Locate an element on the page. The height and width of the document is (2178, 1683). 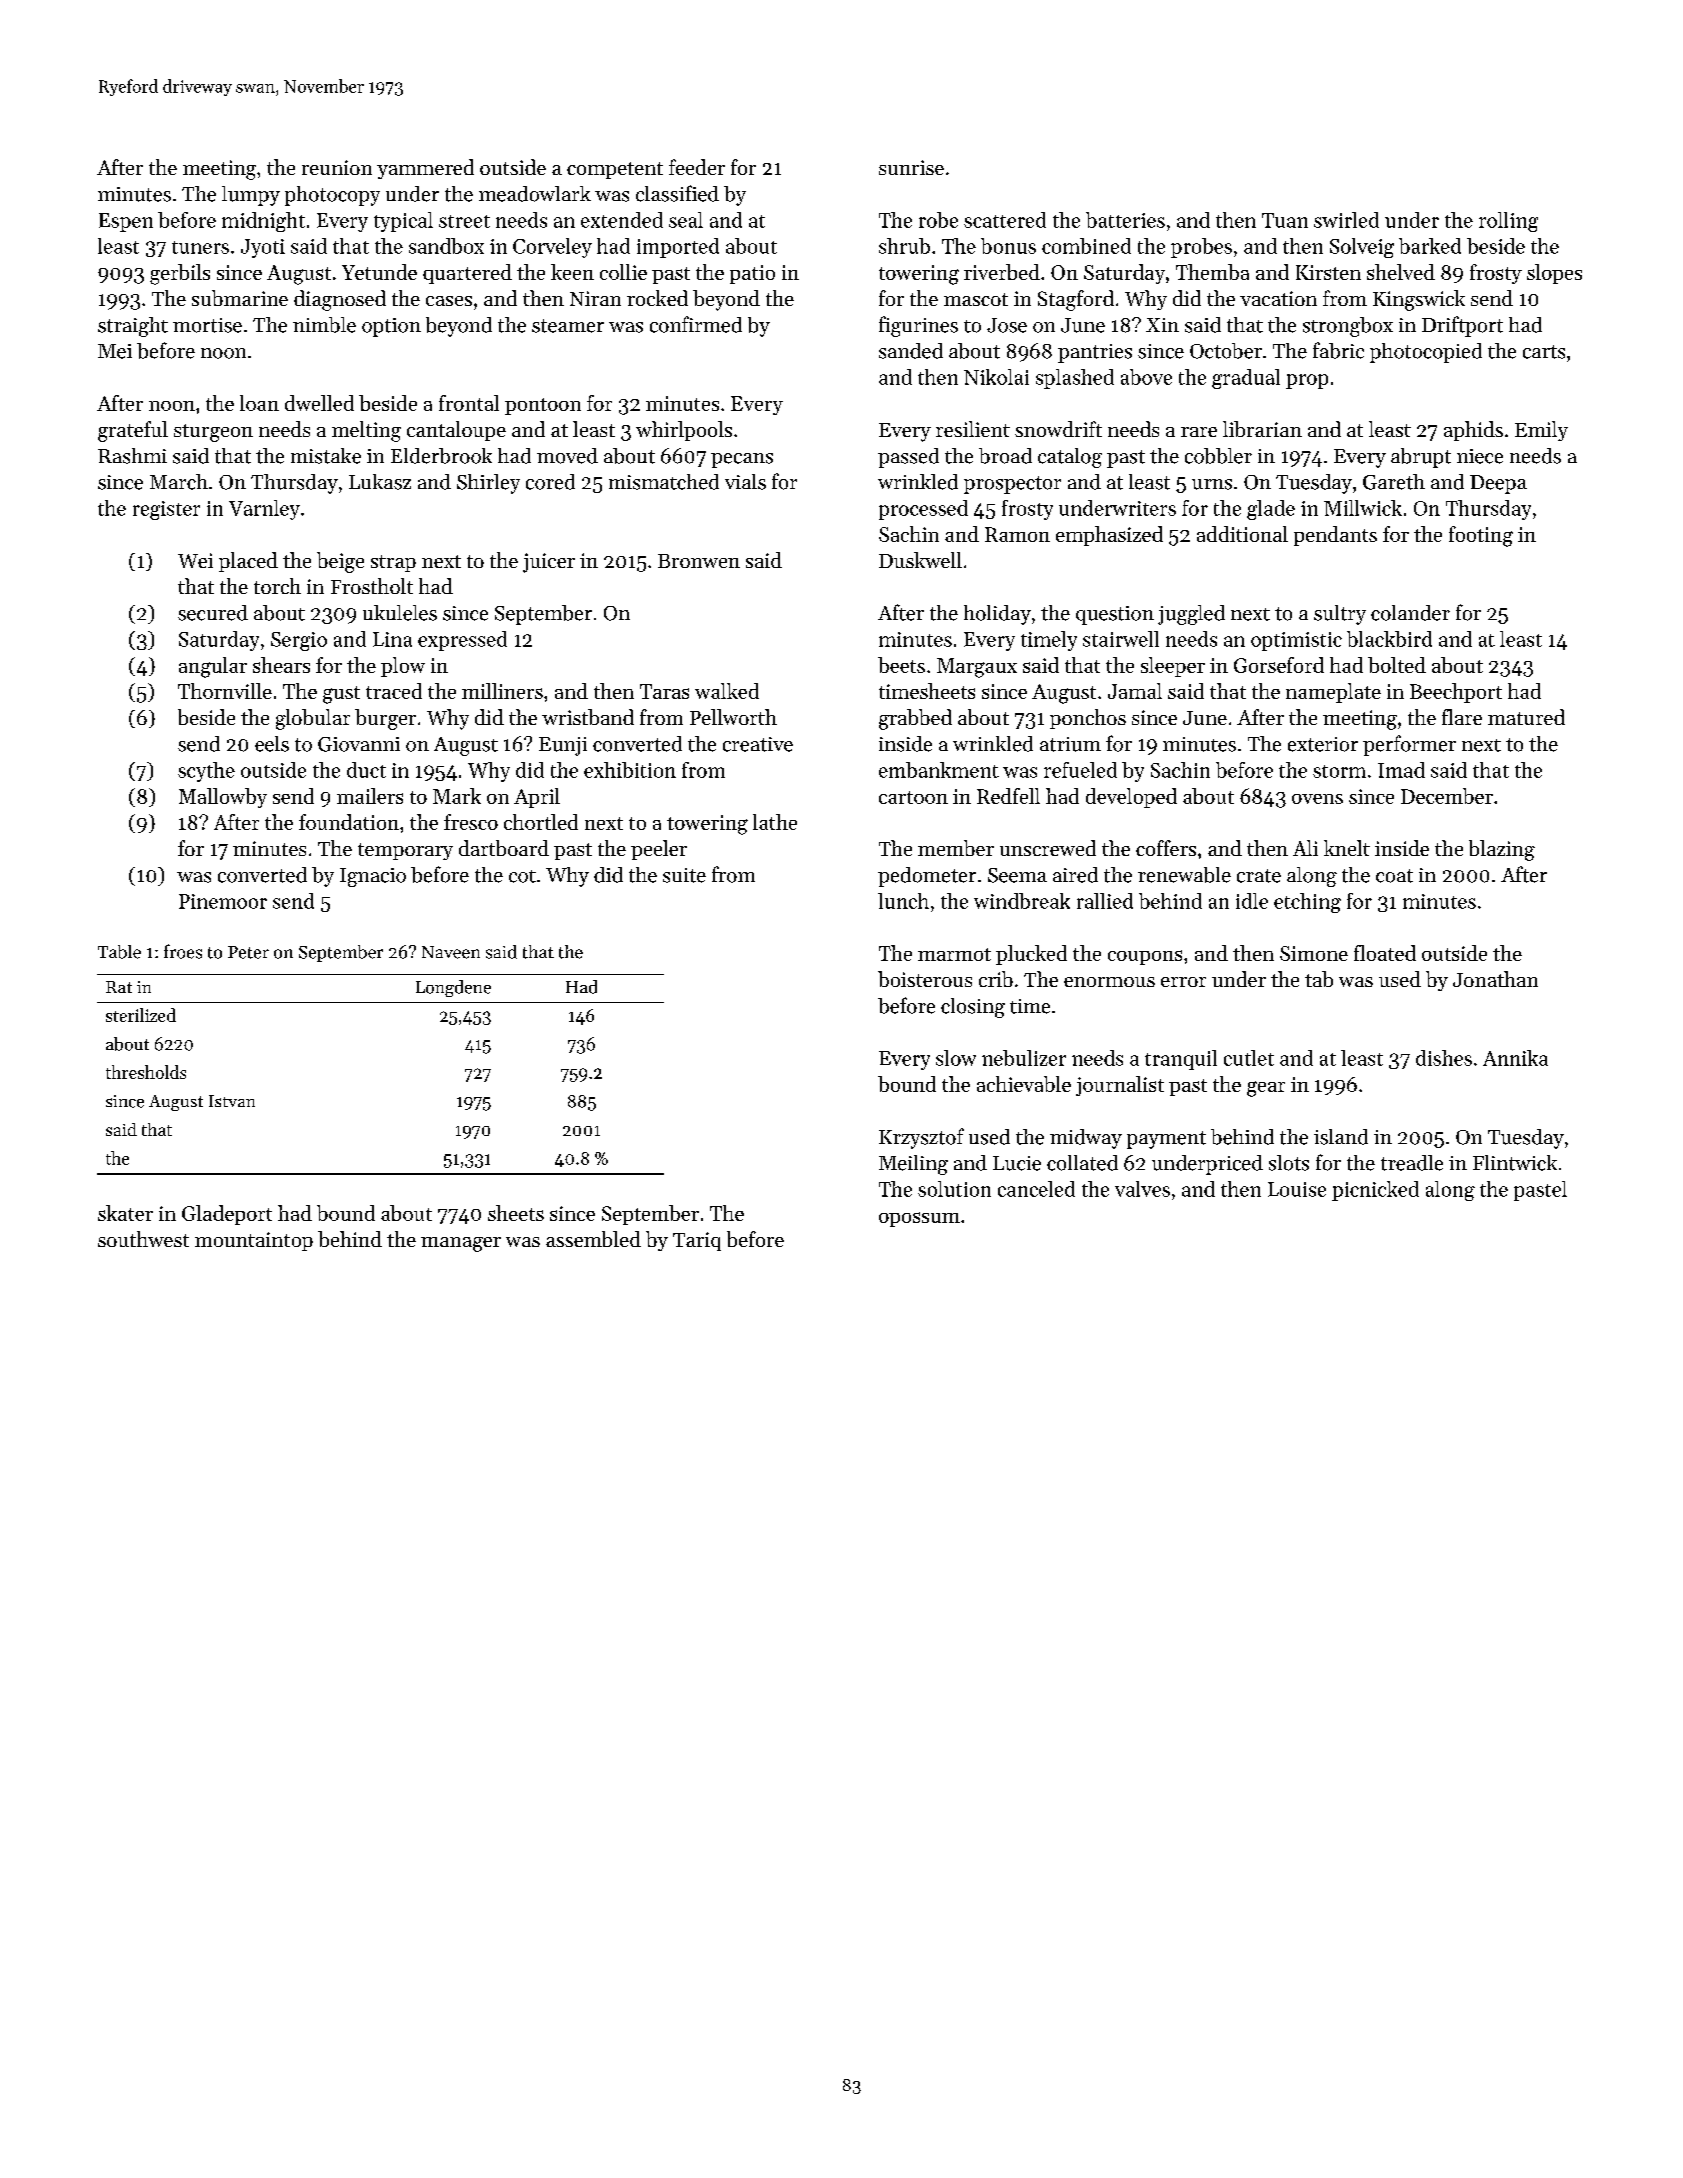
skater is located at coordinates (125, 1213).
